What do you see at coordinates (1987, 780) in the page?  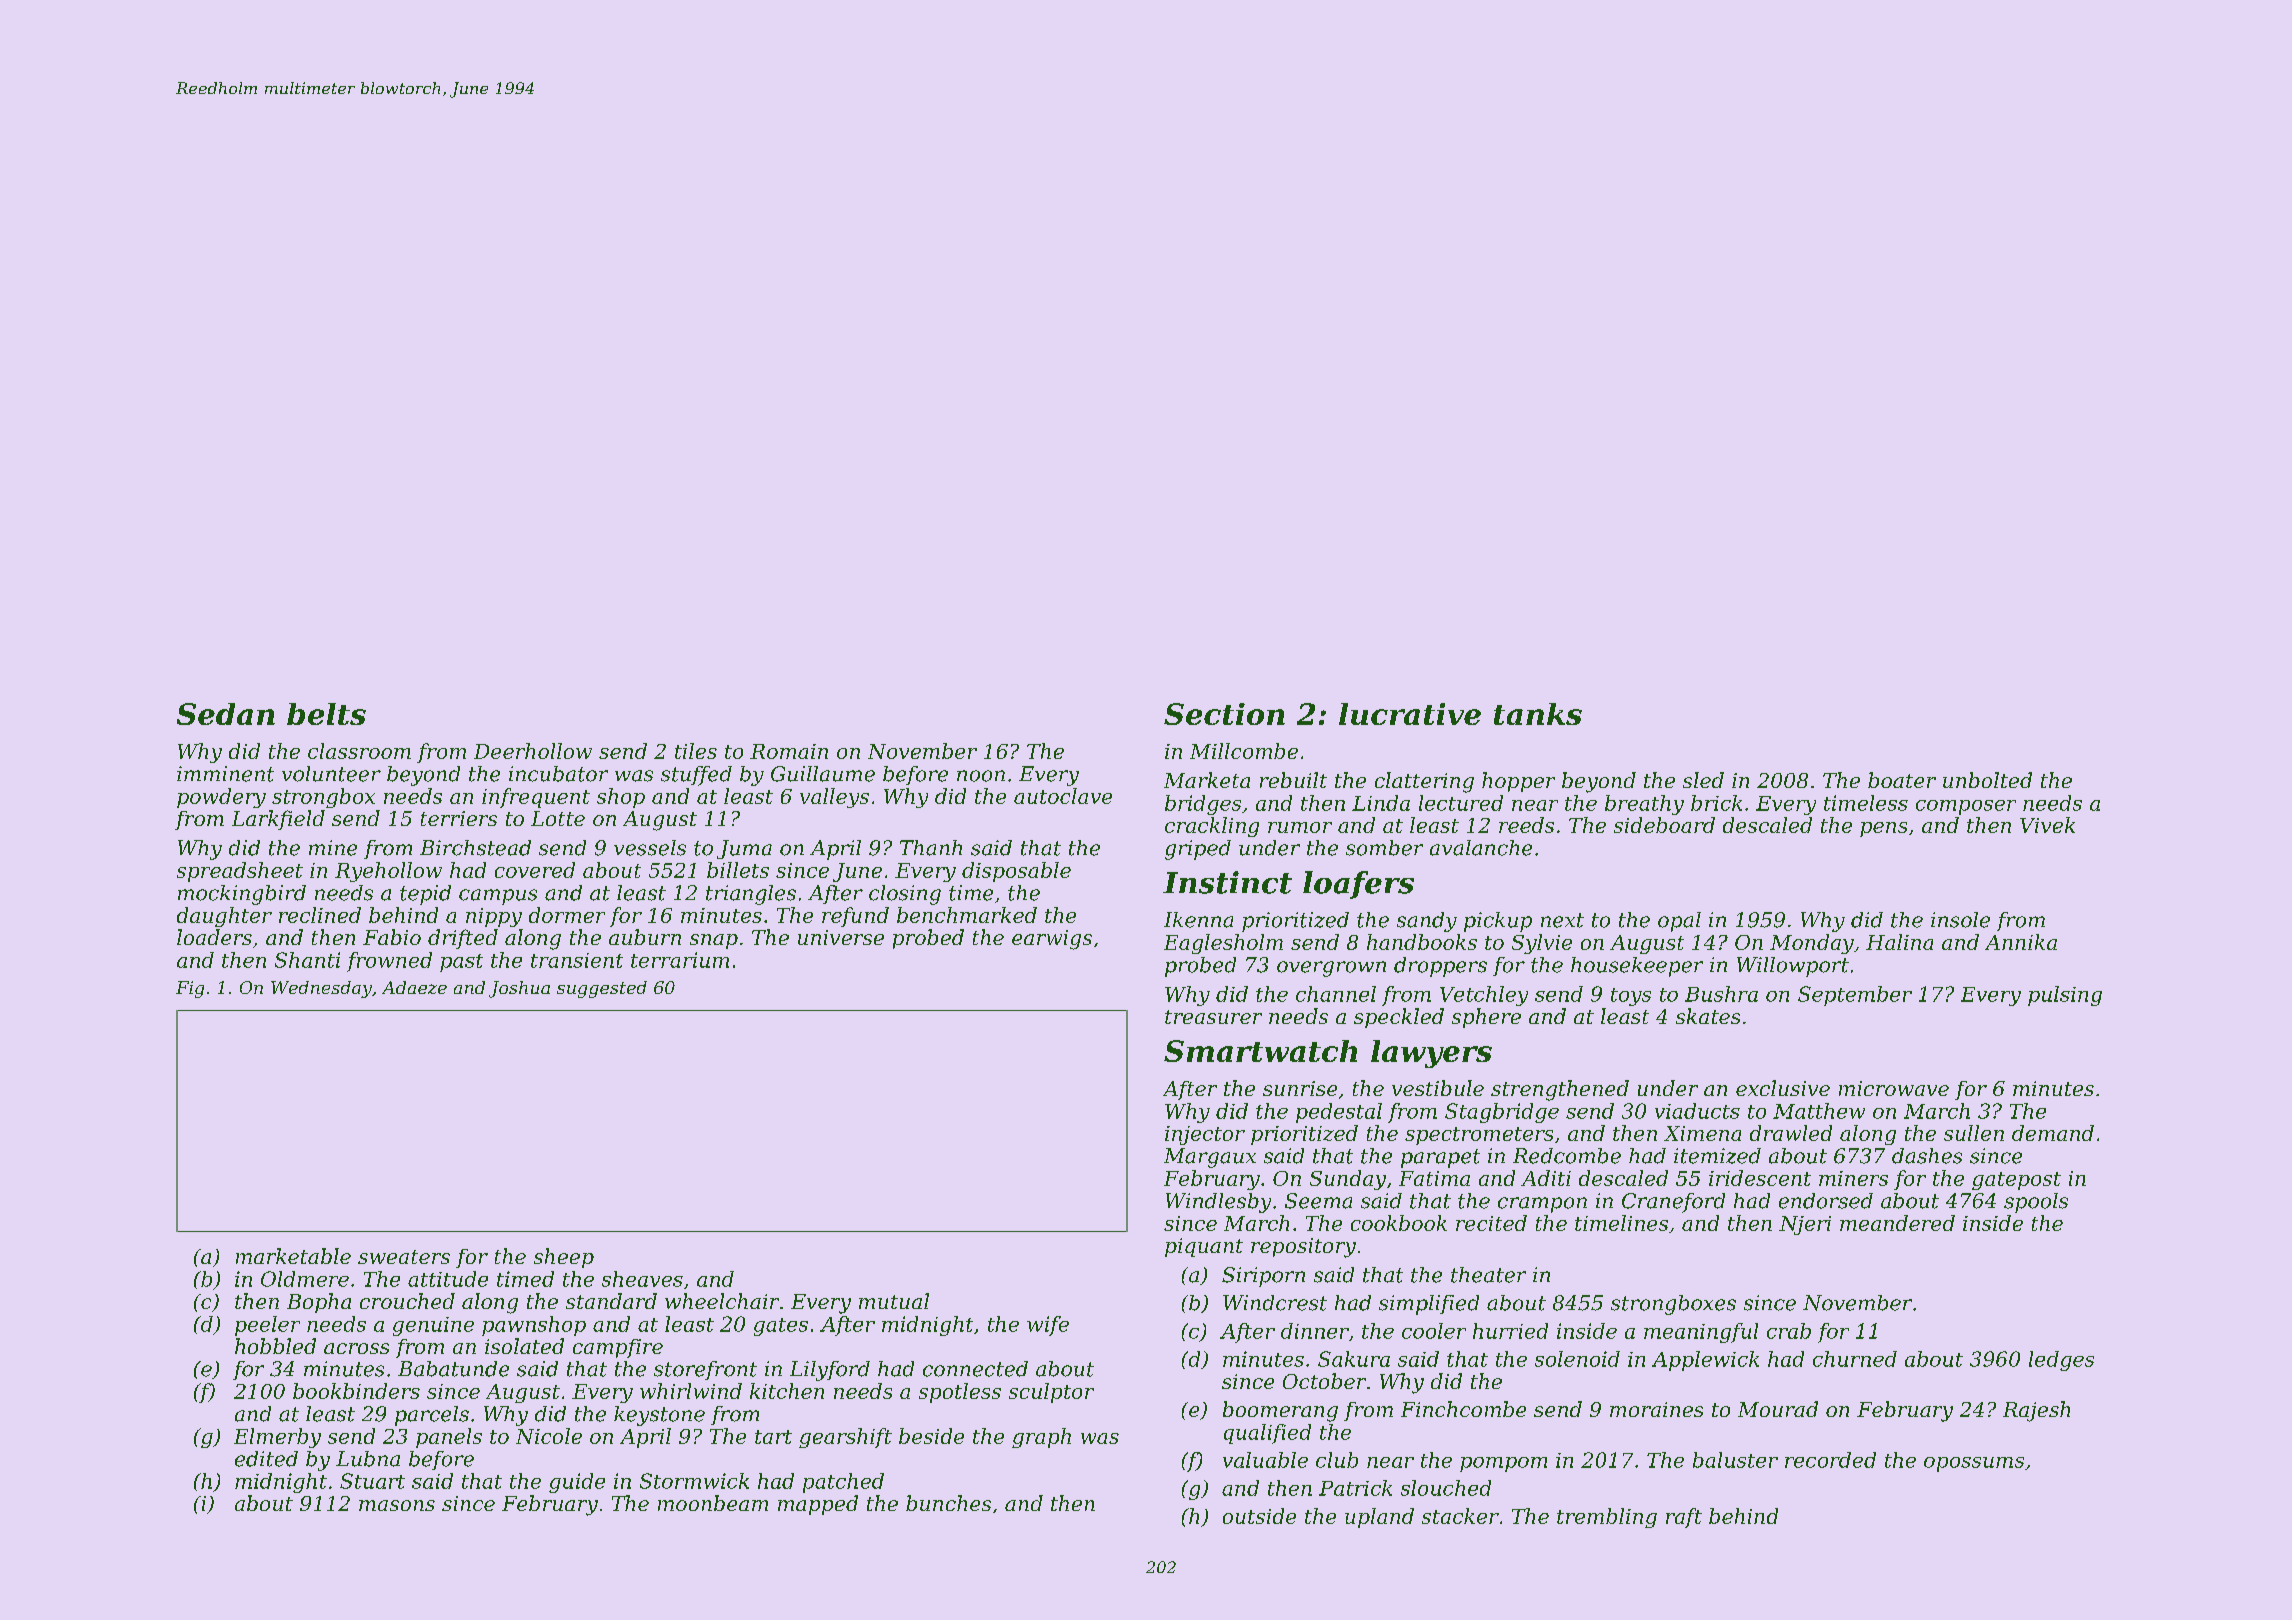 I see `unbolted` at bounding box center [1987, 780].
